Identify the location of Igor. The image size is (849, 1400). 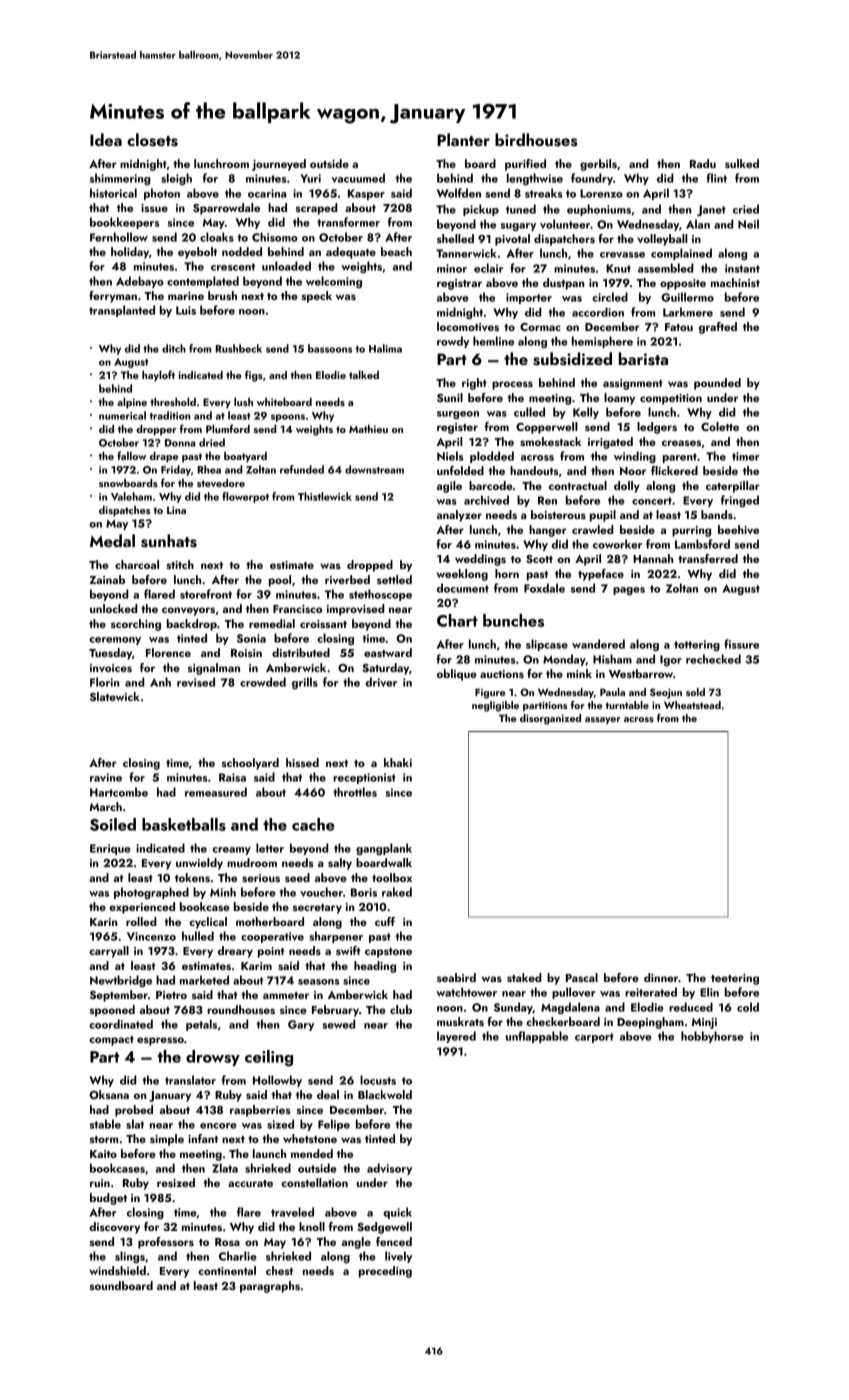
(671, 660).
